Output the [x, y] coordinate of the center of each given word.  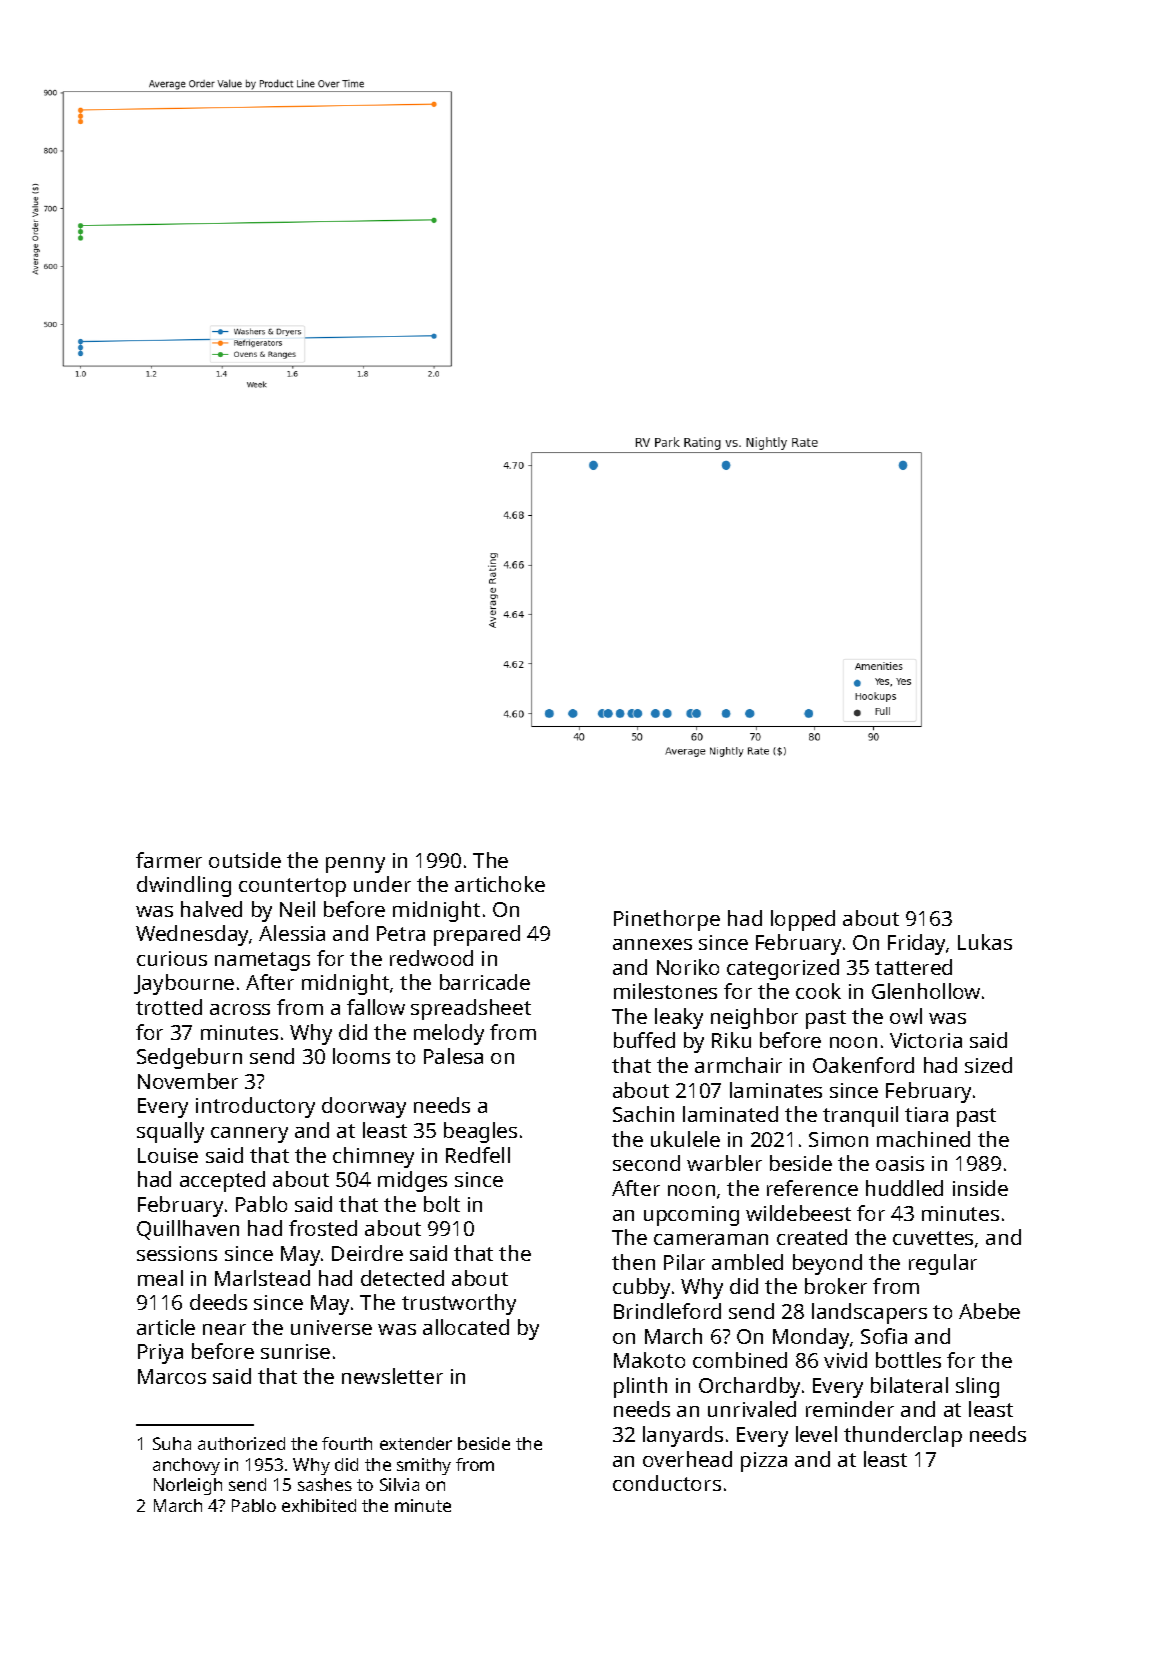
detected [402, 1278]
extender [416, 1443]
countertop [292, 887]
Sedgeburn [189, 1058]
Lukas [985, 942]
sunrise [295, 1351]
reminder [850, 1409]
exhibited [319, 1505]
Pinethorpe [667, 920]
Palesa [453, 1056]
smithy [424, 1466]
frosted [323, 1228]
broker [836, 1286]
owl [906, 1016]
